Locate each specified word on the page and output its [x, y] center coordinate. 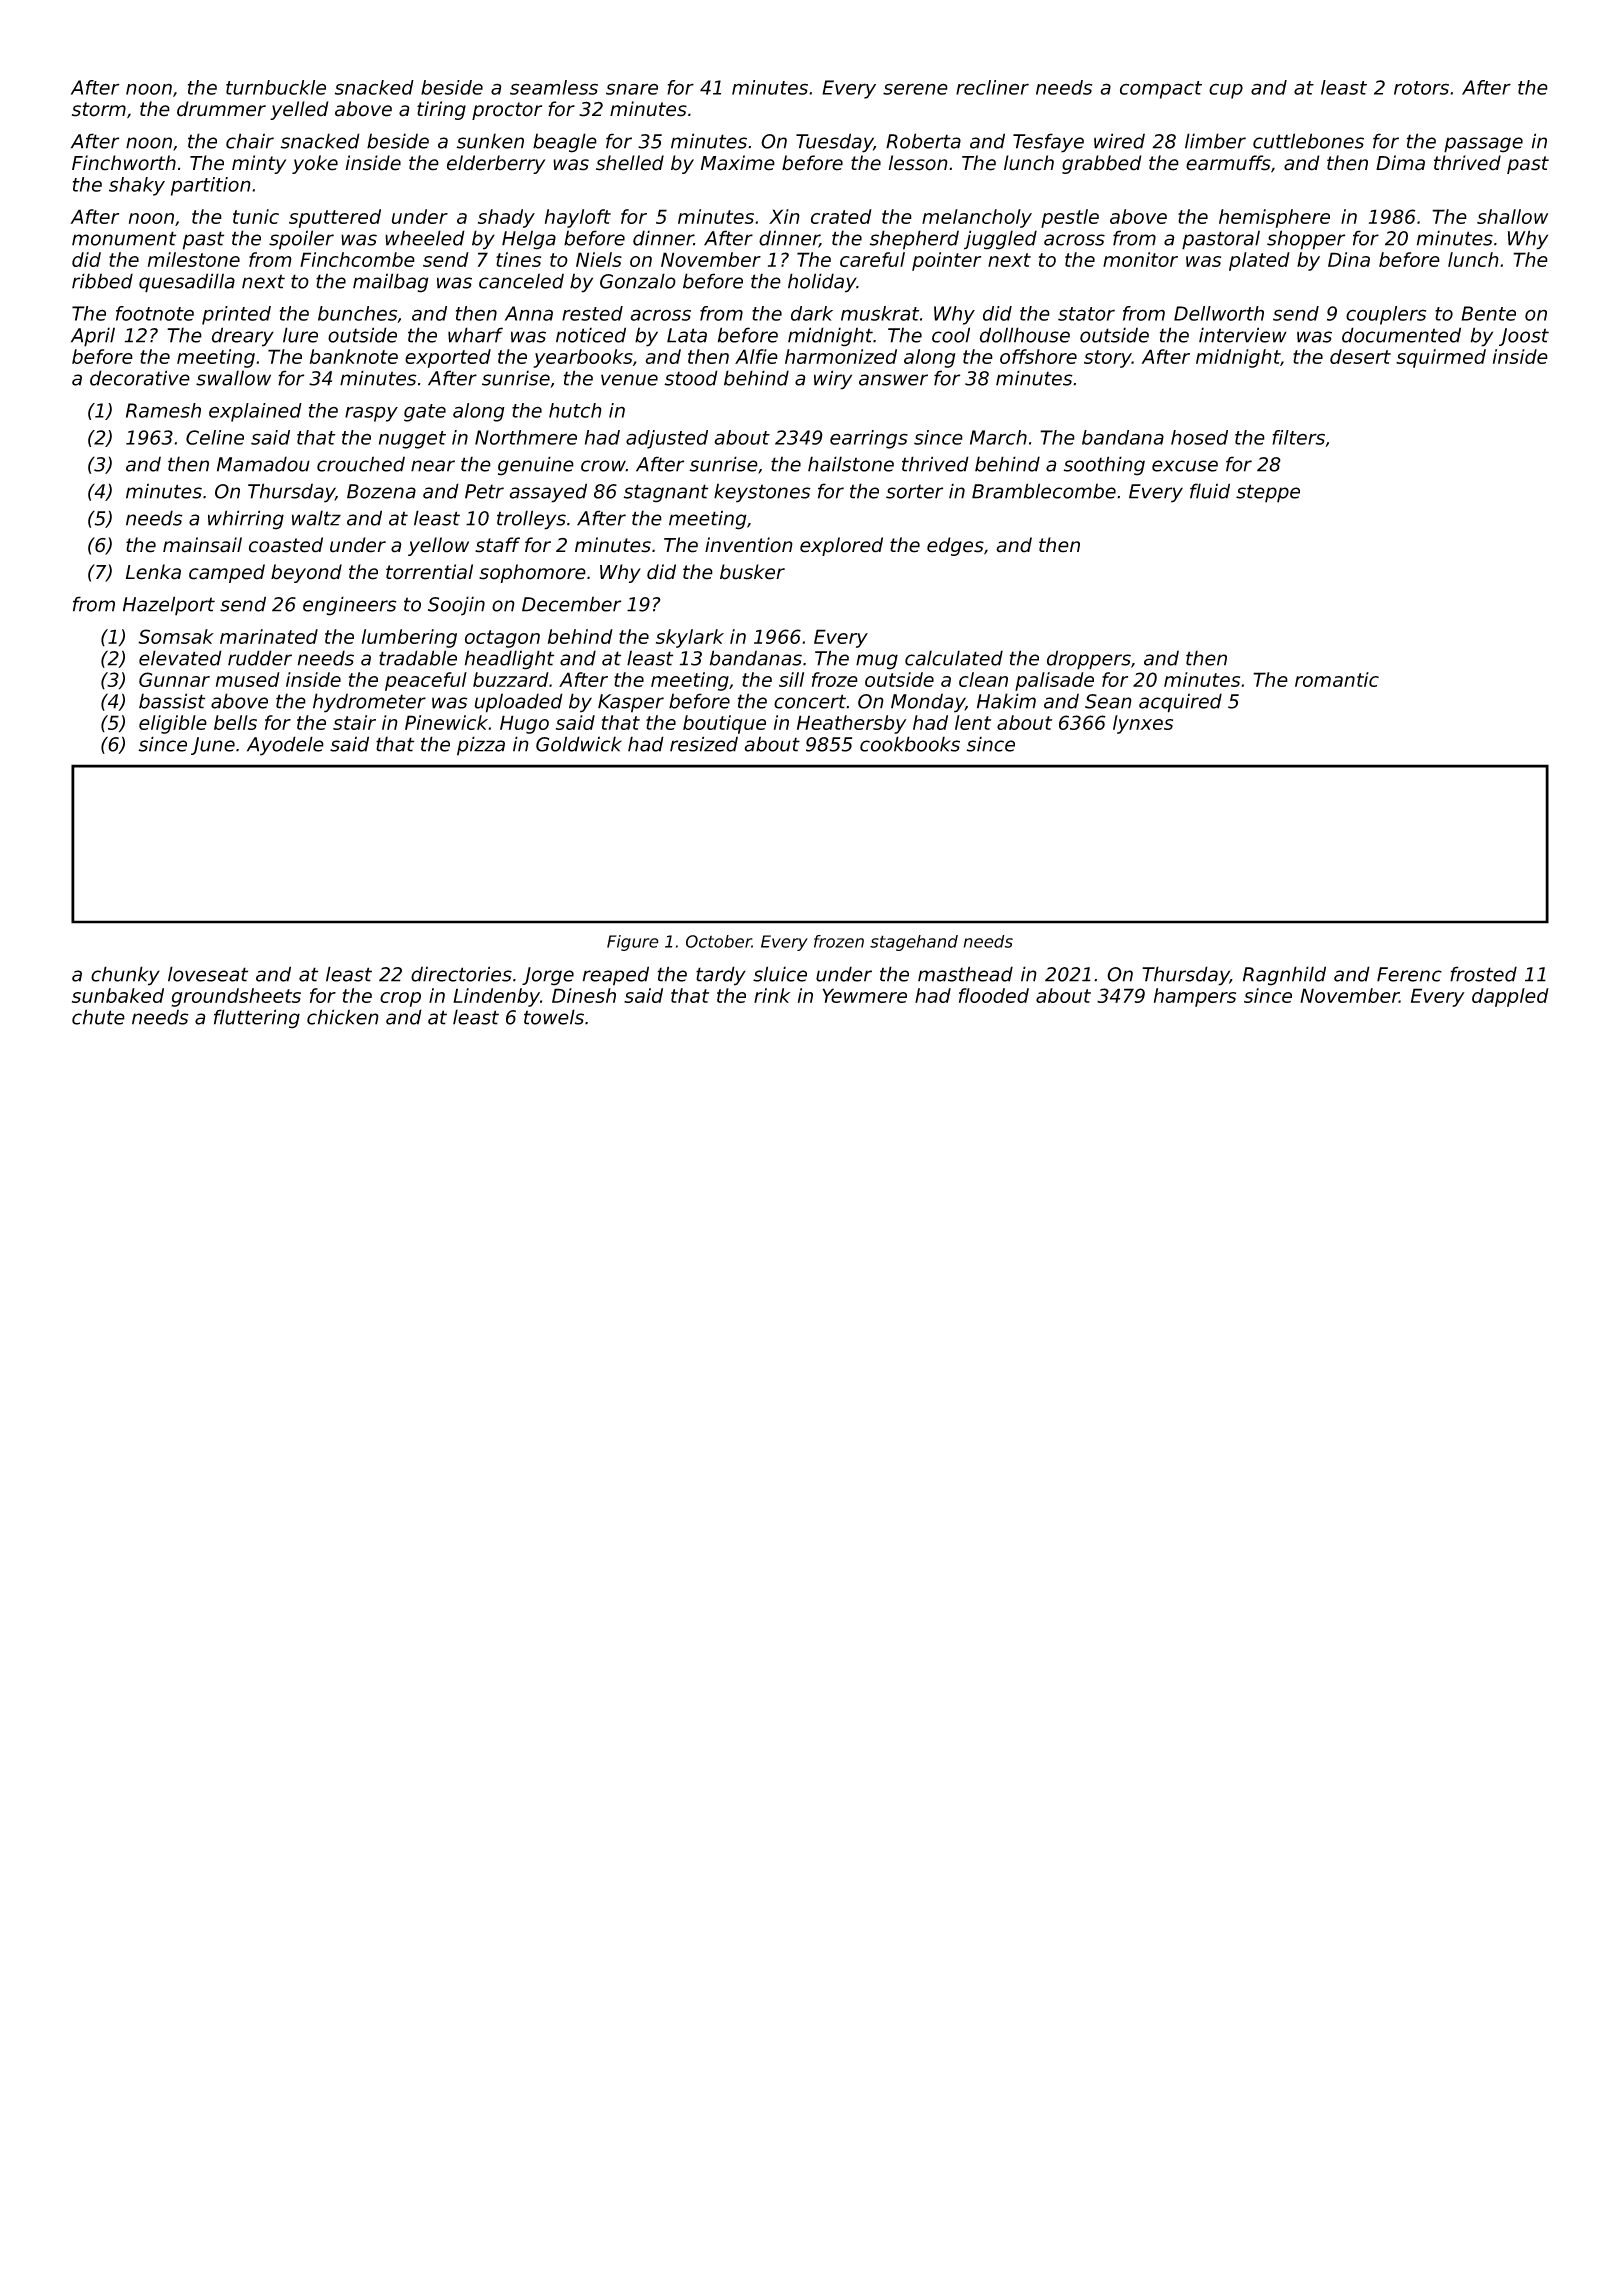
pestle [1070, 218]
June [213, 746]
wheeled [425, 238]
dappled [1510, 997]
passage [1483, 145]
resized [704, 744]
